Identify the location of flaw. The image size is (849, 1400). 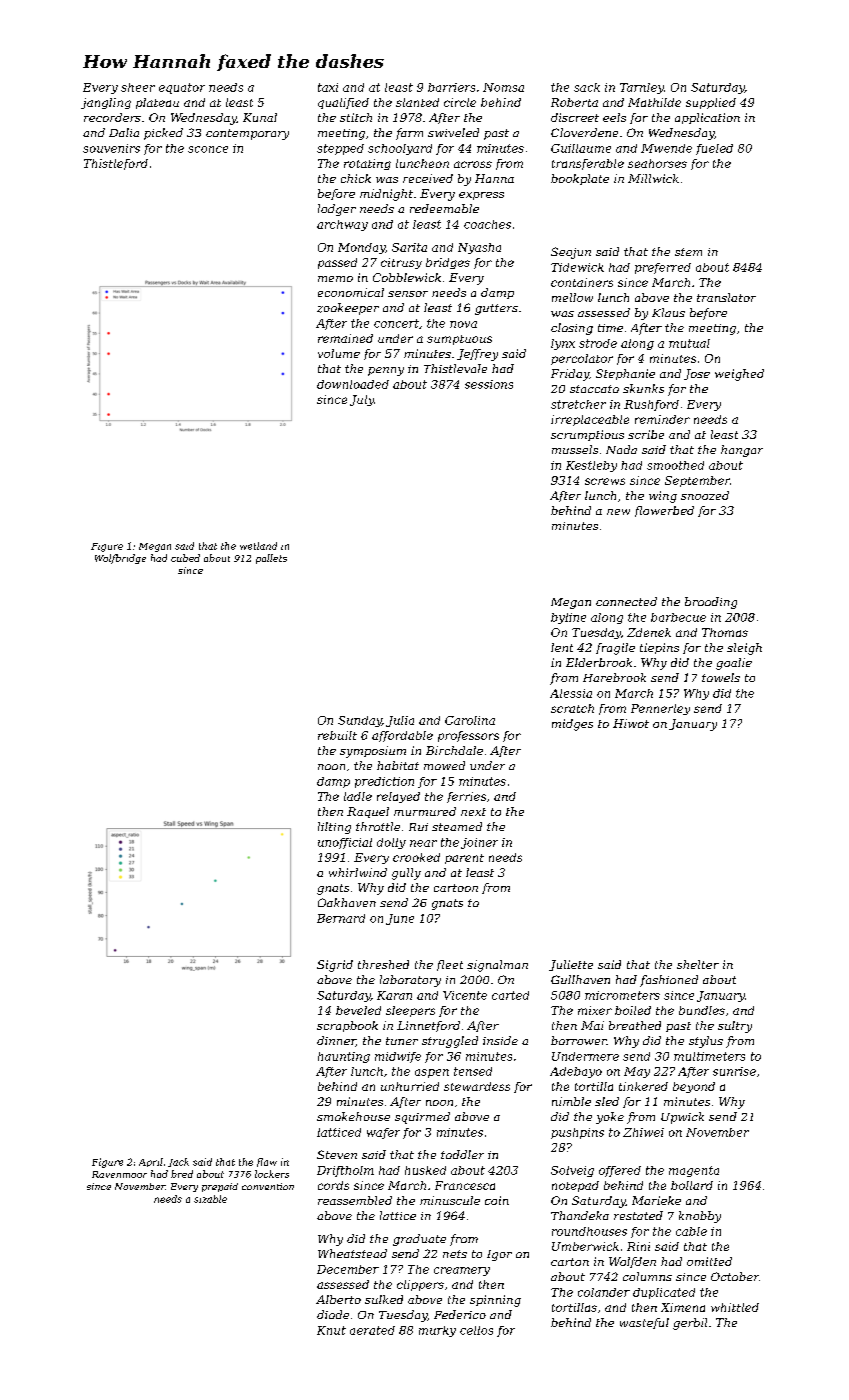
(267, 1162).
